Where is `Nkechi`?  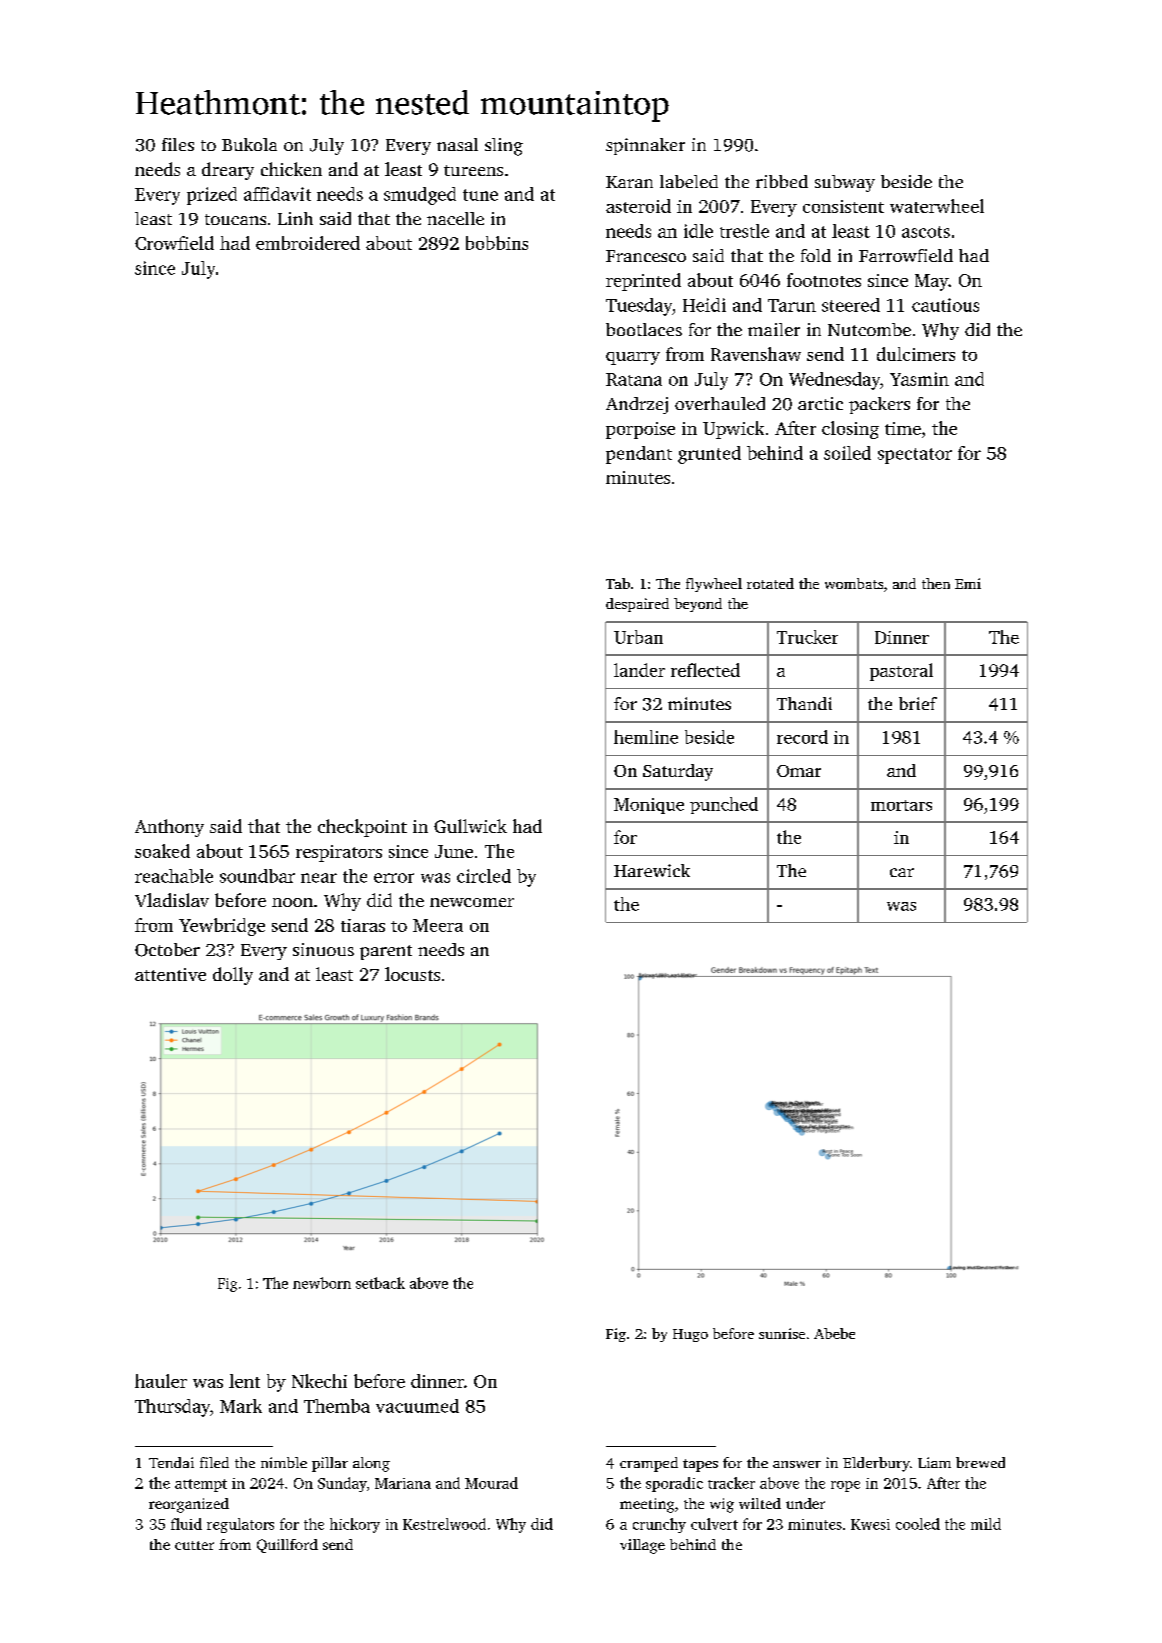 Nkechi is located at coordinates (319, 1381).
